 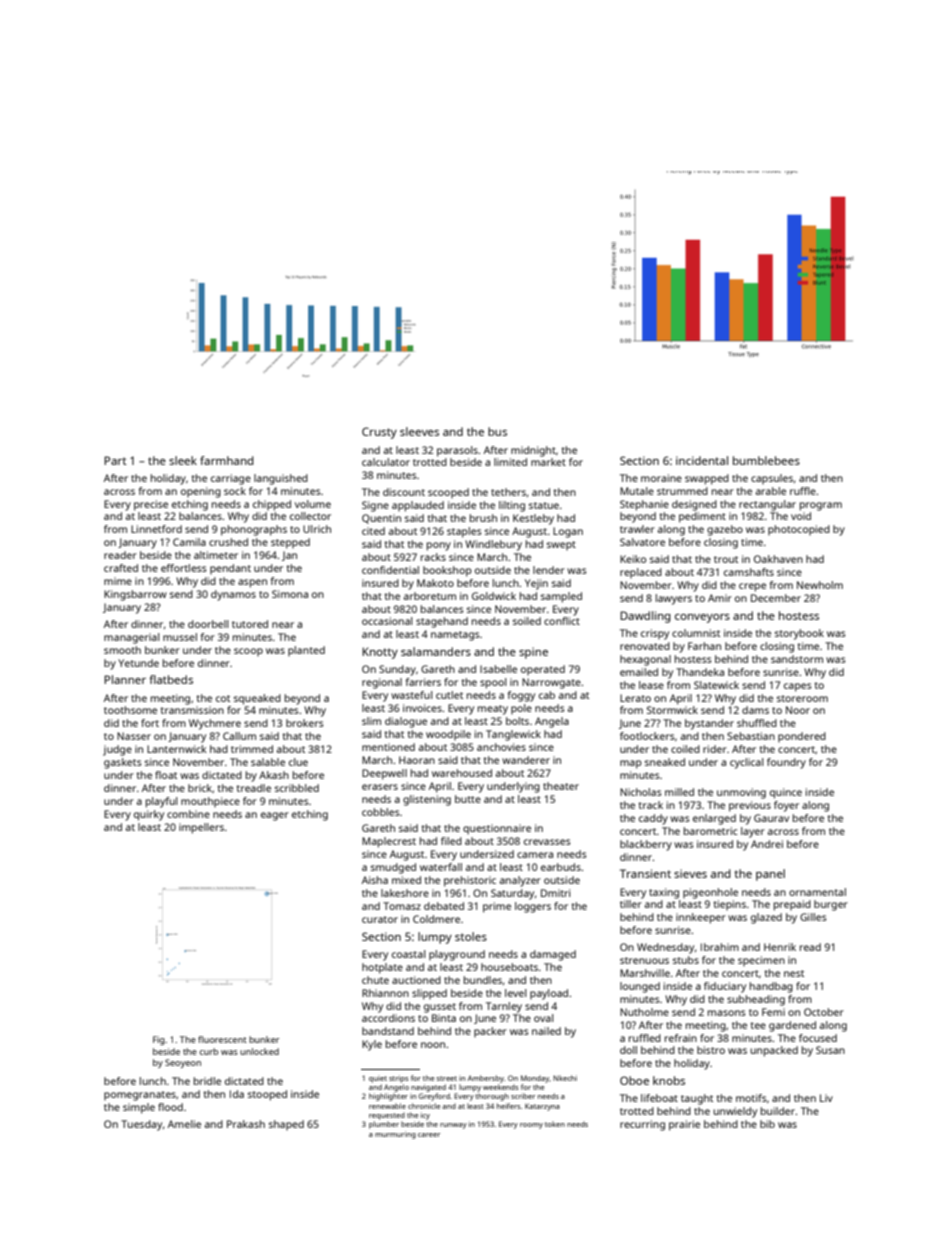 I want to click on volume, so click(x=313, y=504).
